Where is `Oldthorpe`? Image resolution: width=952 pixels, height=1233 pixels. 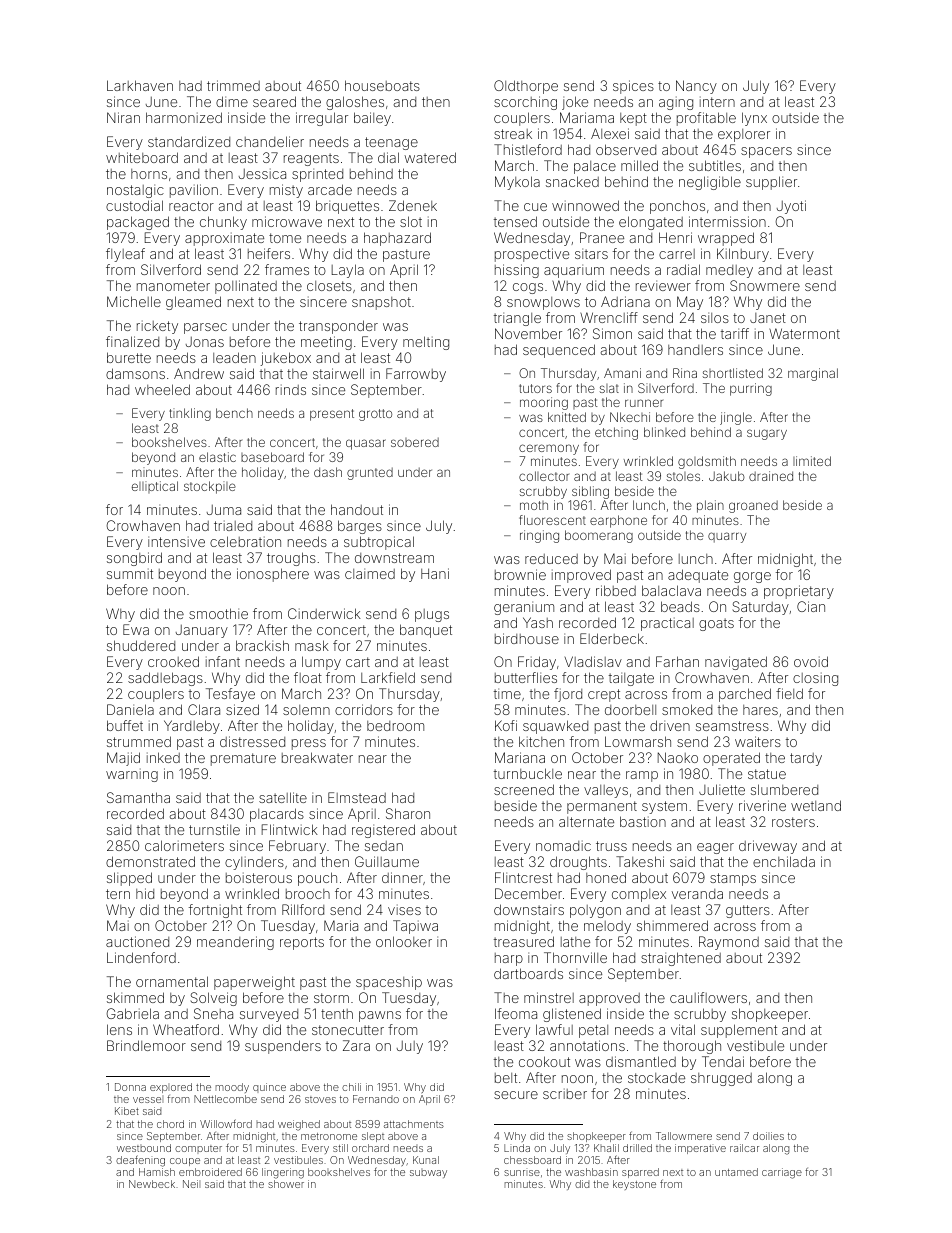
Oldthorpe is located at coordinates (526, 87).
